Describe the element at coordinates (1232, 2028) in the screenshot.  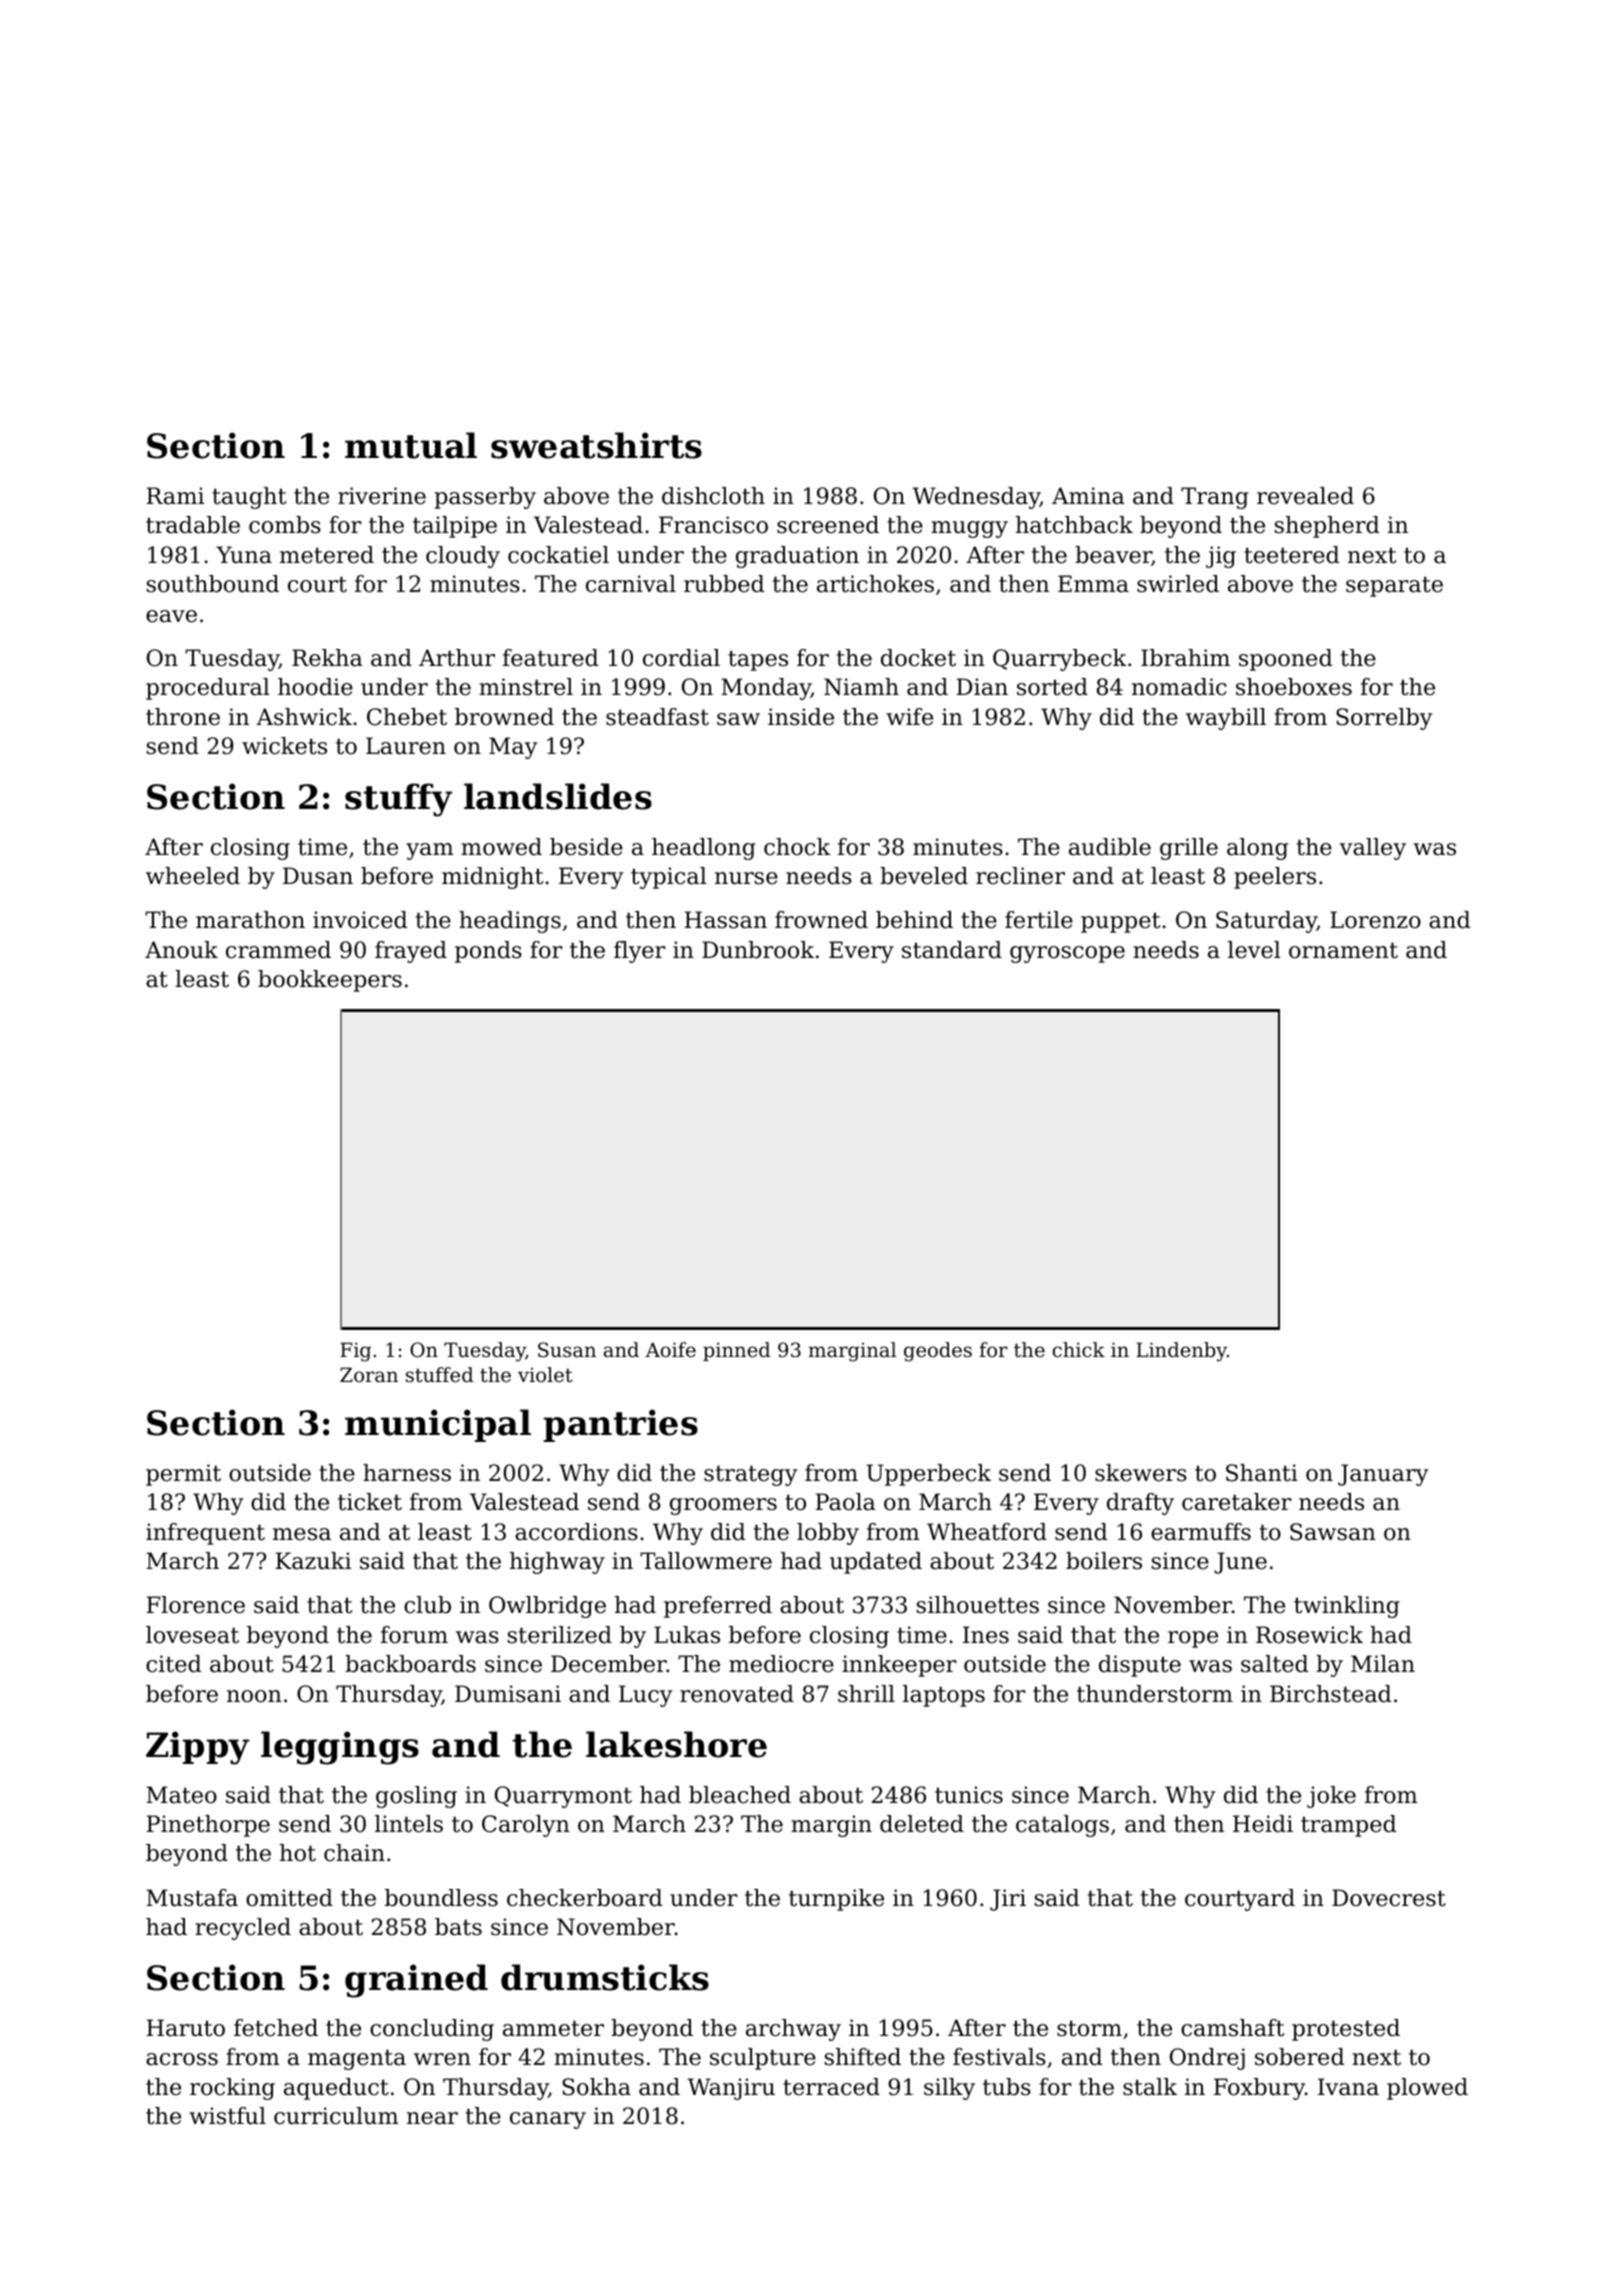
I see `camshaft` at that location.
